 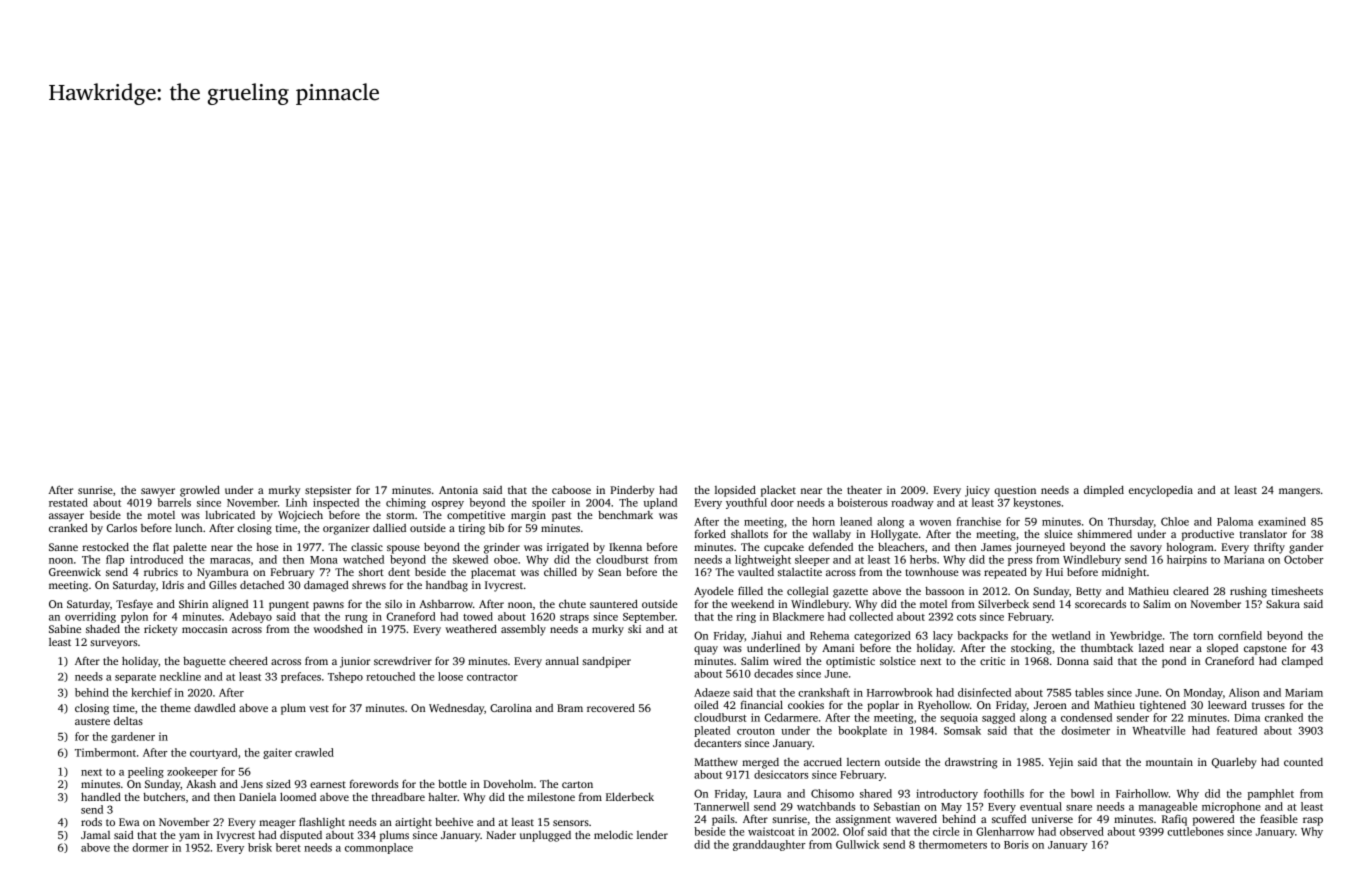 I want to click on flashlight, so click(x=322, y=823).
